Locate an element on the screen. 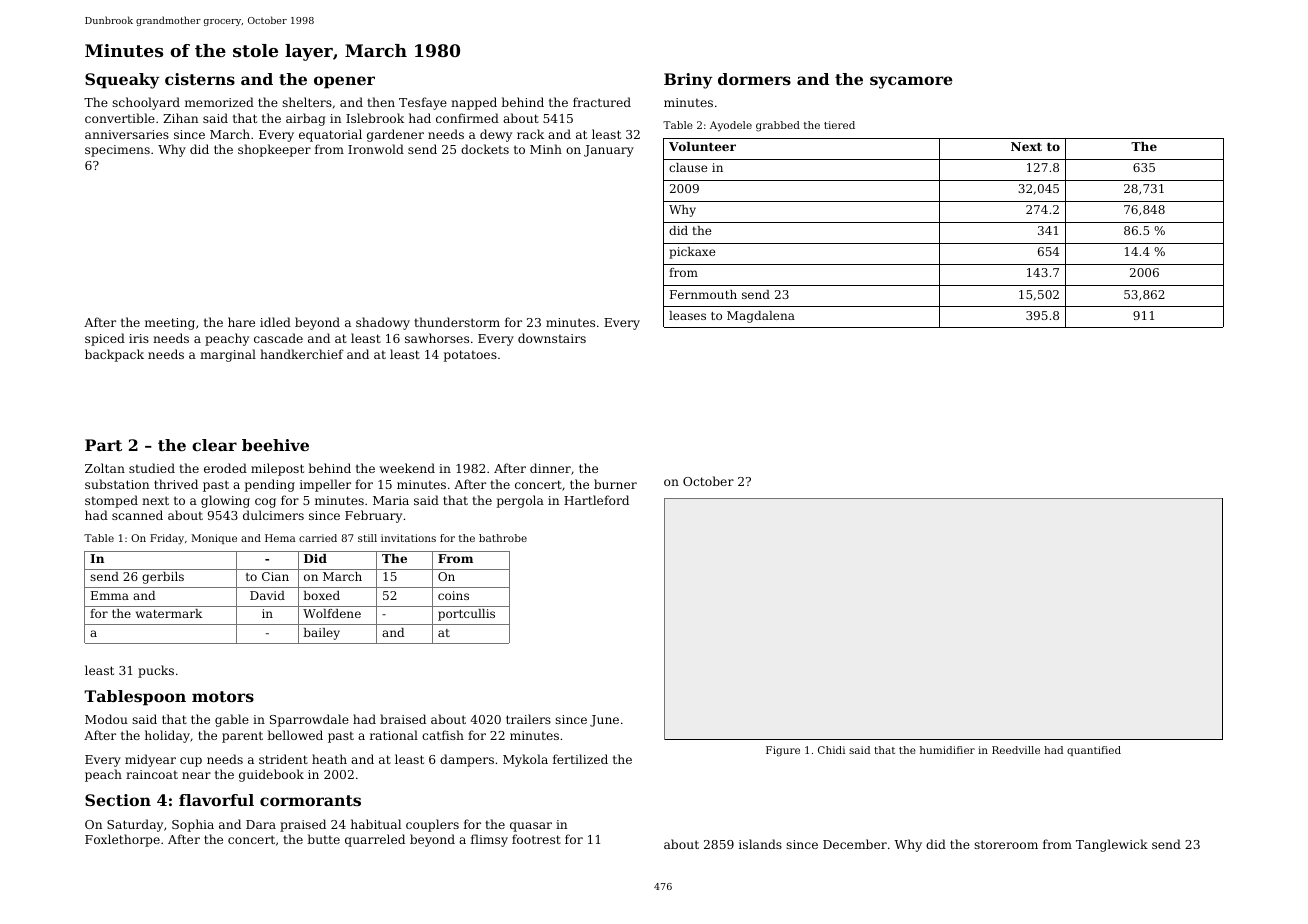  cisterns is located at coordinates (200, 79).
